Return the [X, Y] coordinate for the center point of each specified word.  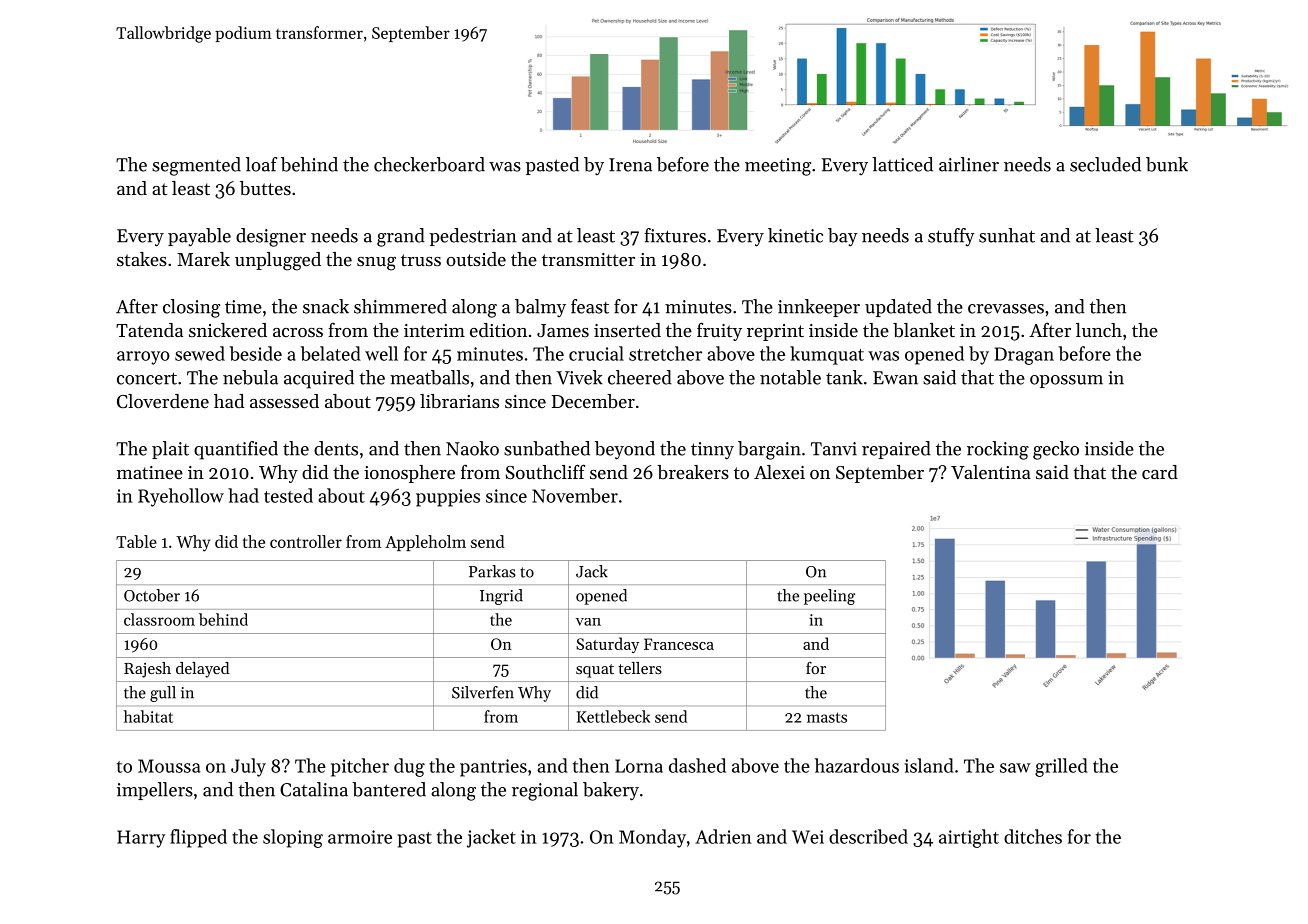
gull [163, 694]
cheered [640, 377]
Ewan [895, 378]
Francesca [679, 644]
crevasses [1006, 309]
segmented [196, 166]
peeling [829, 597]
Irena [630, 165]
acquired [319, 379]
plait [170, 450]
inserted [627, 330]
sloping [293, 838]
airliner [969, 164]
